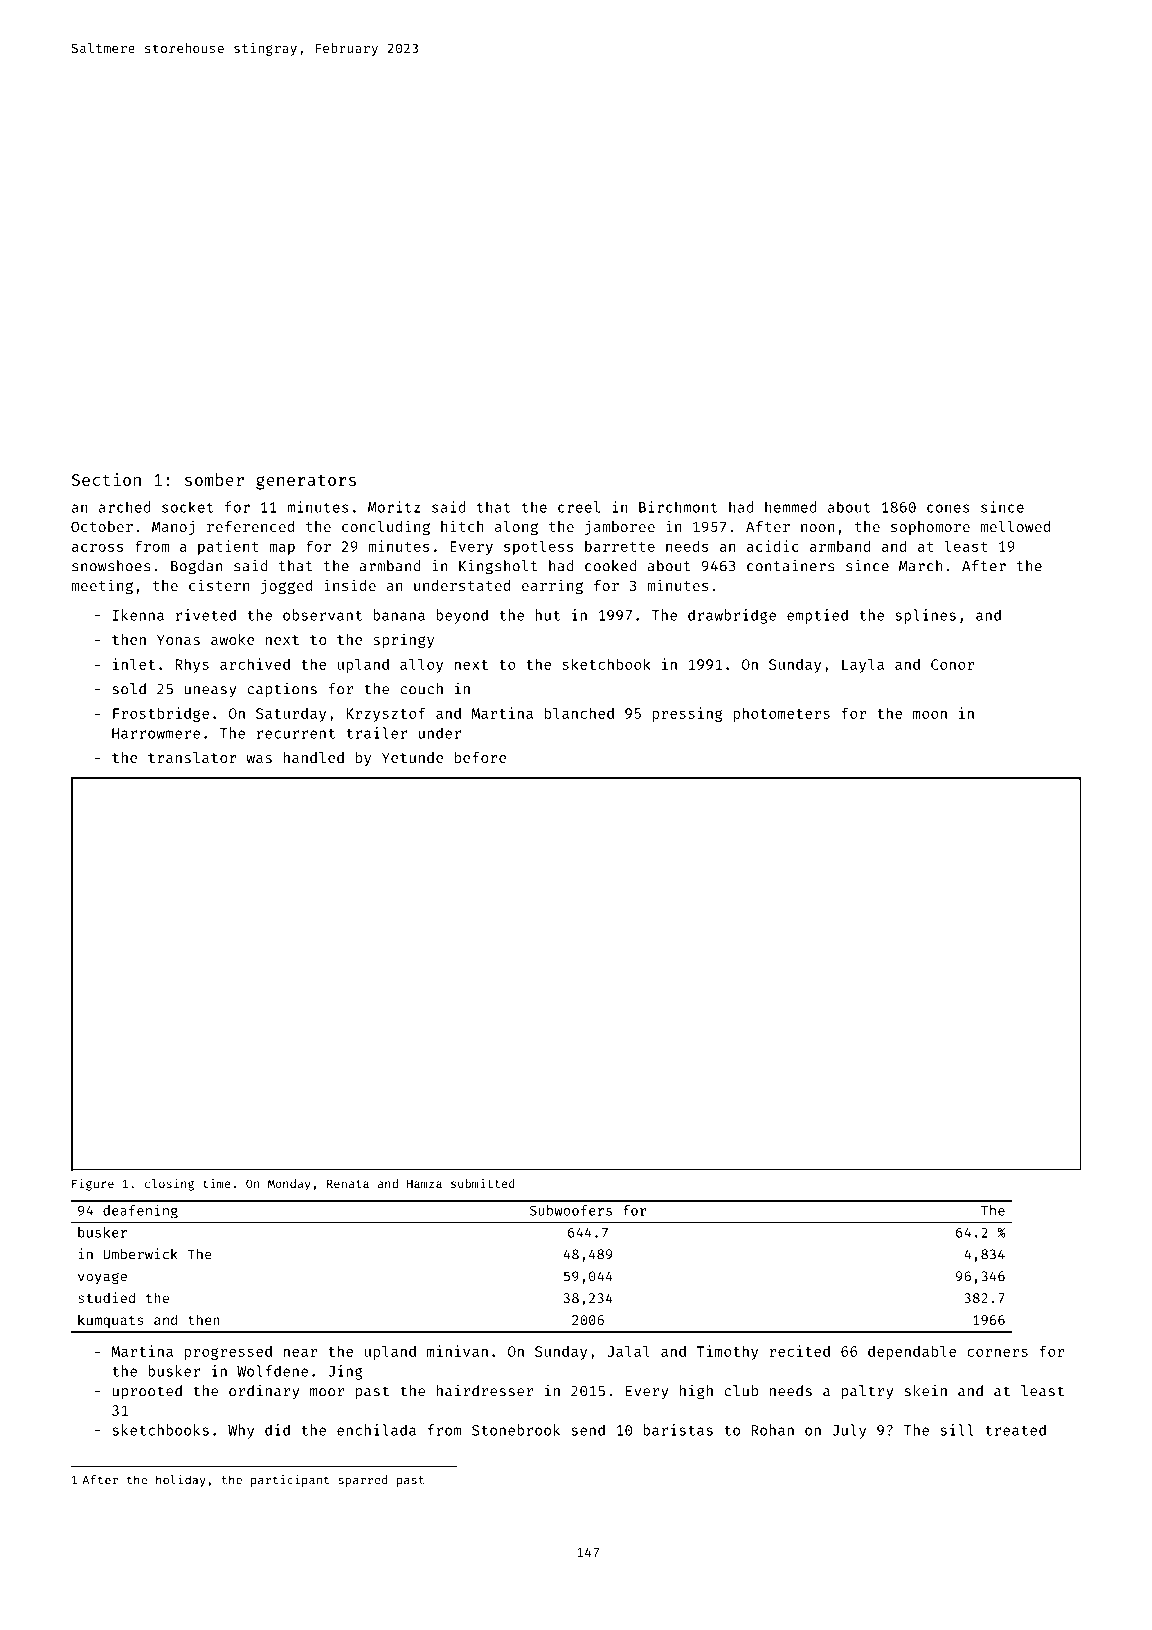 The width and height of the document is (1152, 1630). Describe the element at coordinates (921, 566) in the document. I see `March` at that location.
